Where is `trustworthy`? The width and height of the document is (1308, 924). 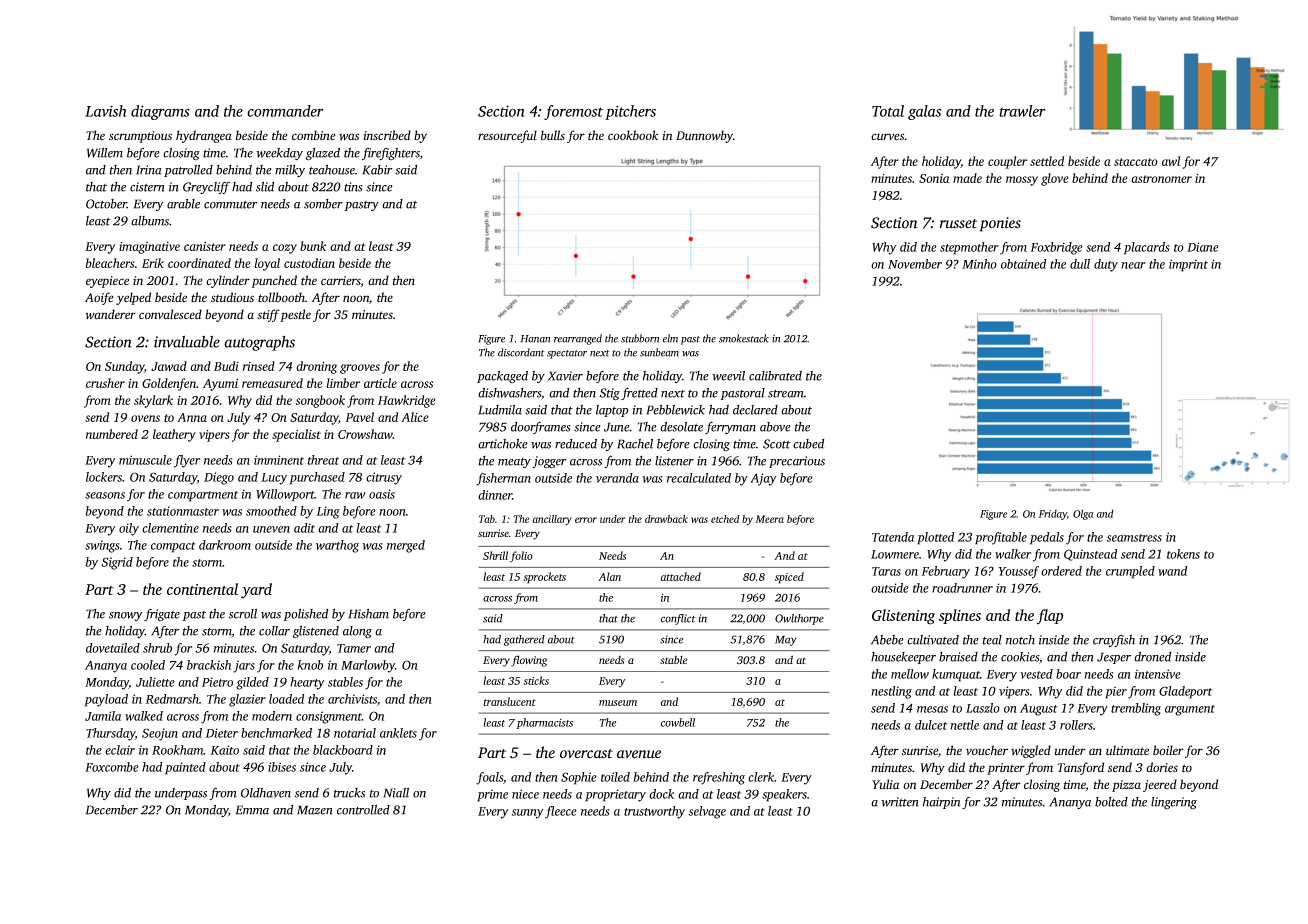 trustworthy is located at coordinates (654, 812).
